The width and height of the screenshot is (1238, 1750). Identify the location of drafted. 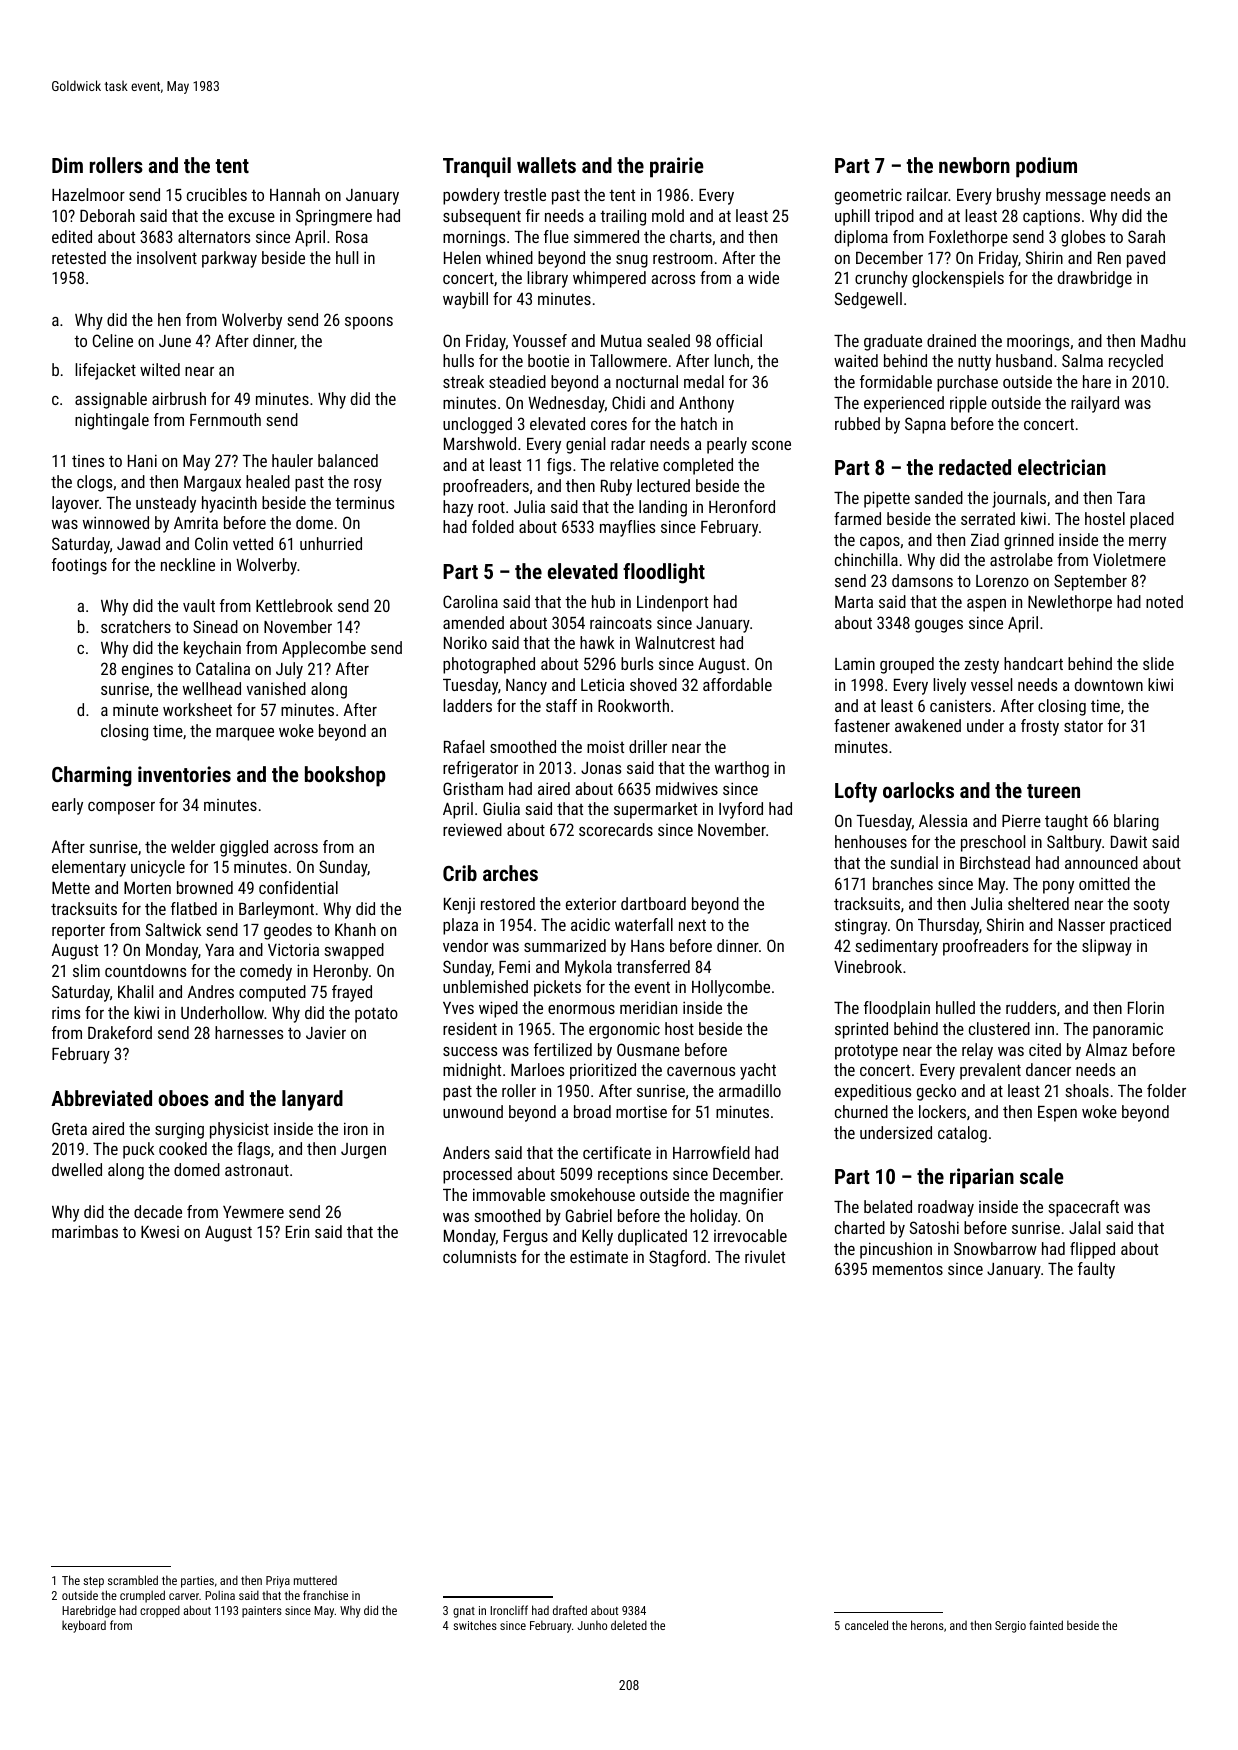
(570, 1610).
